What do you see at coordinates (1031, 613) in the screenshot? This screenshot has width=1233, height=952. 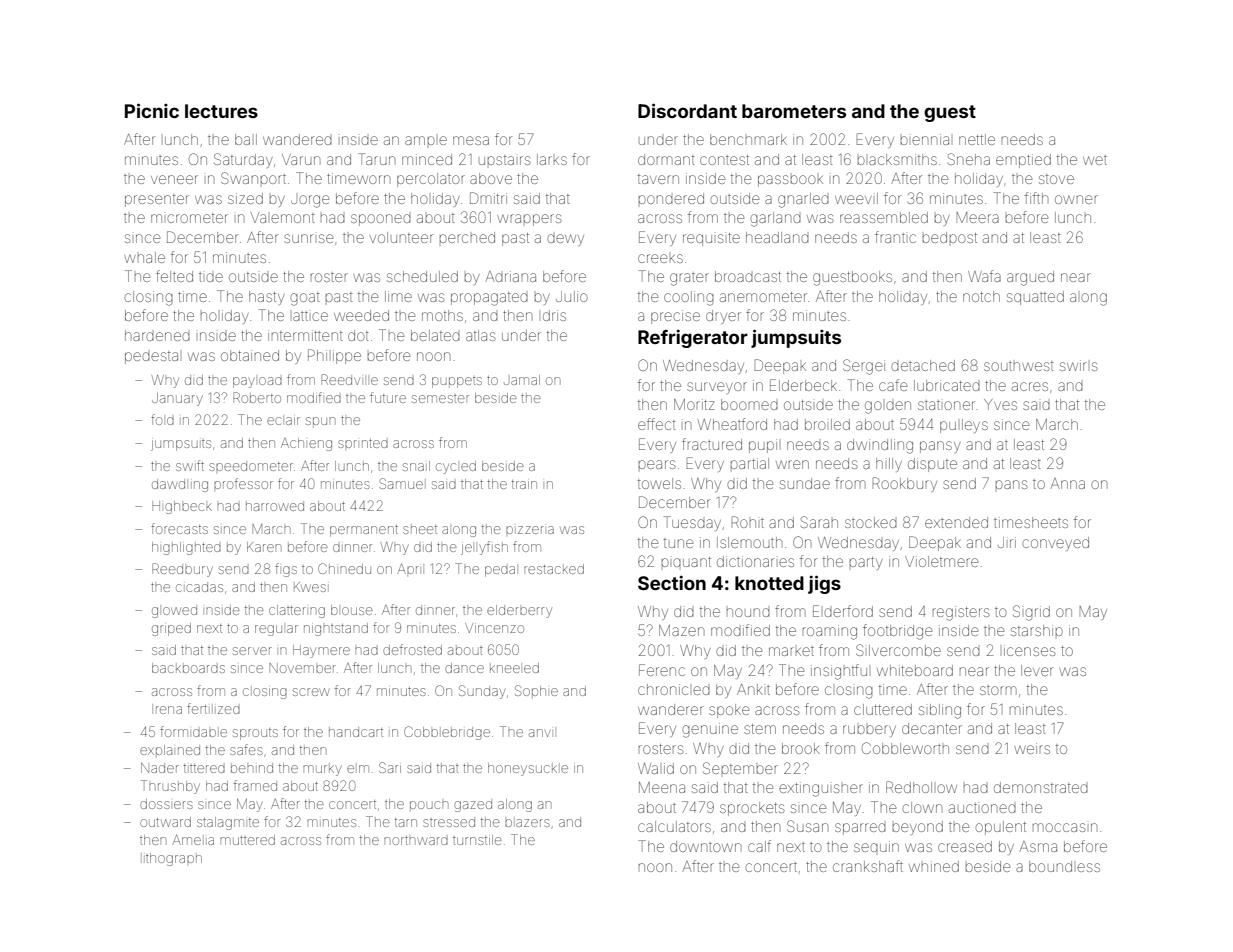 I see `Sigrid` at bounding box center [1031, 613].
